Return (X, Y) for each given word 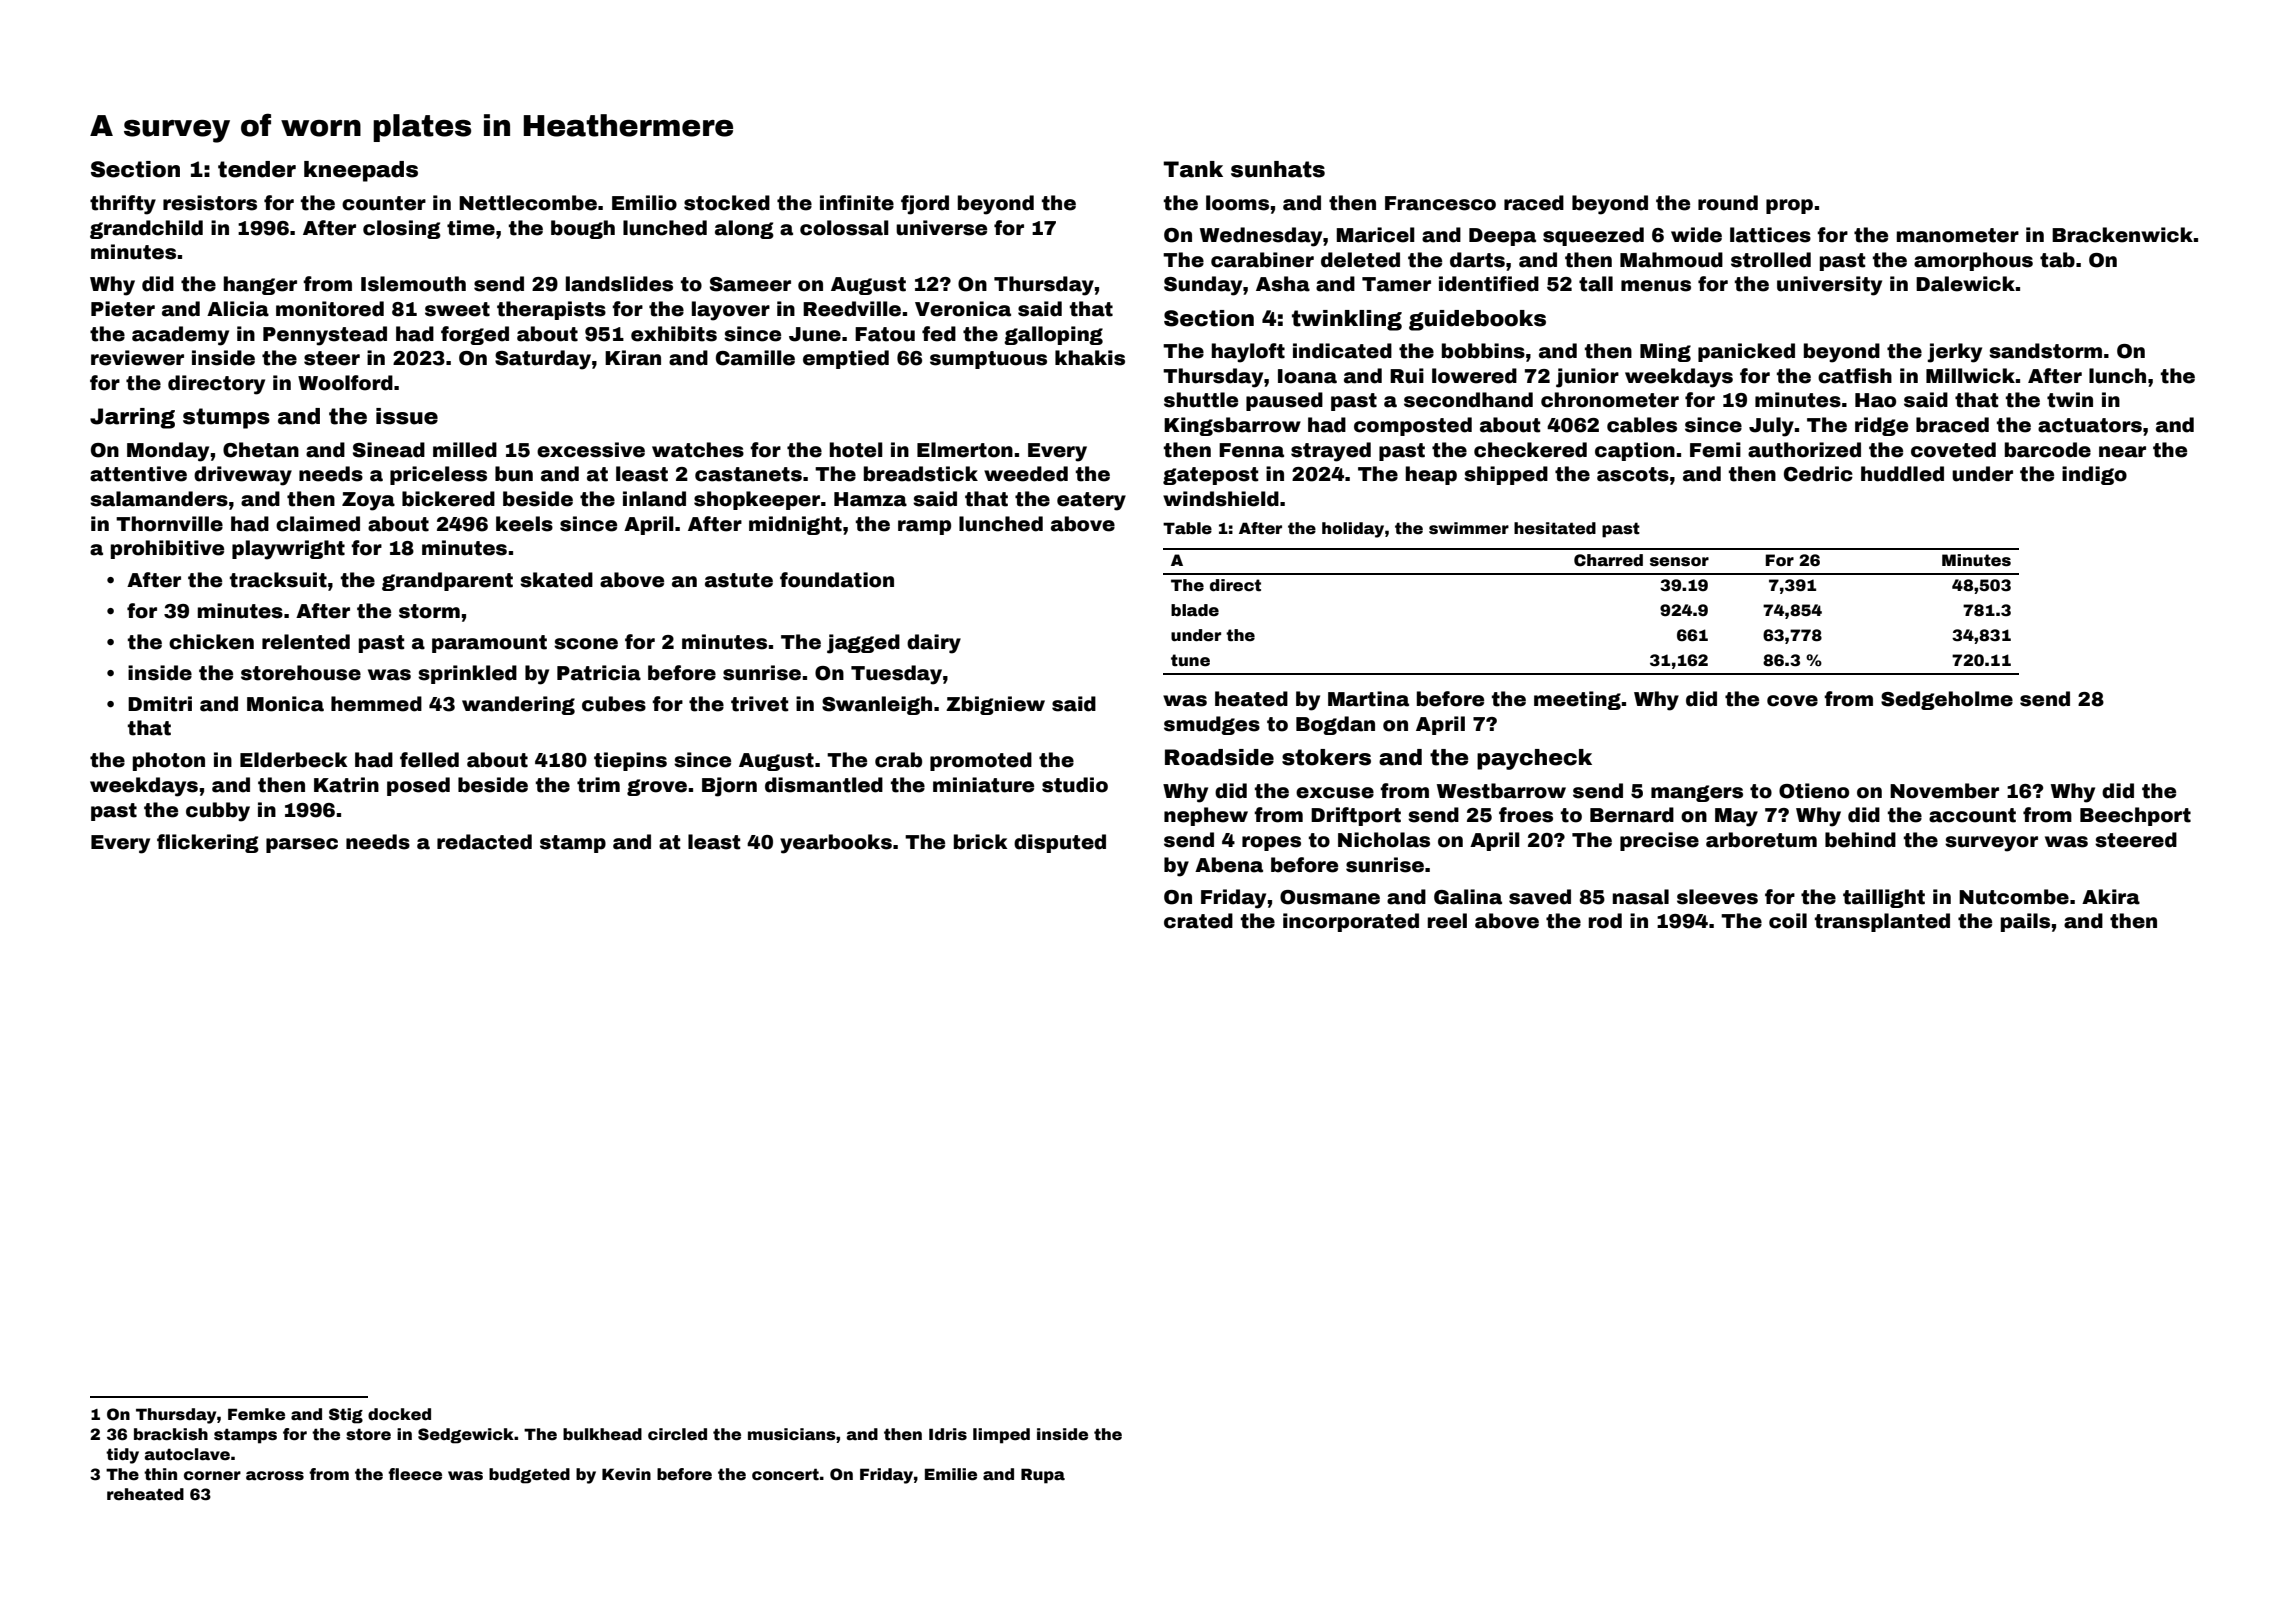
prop (1789, 206)
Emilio (644, 203)
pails (2025, 922)
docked (399, 1414)
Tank (1193, 169)
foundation (837, 580)
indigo (2094, 475)
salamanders (159, 499)
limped (1001, 1436)
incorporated (1351, 922)
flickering (208, 843)
